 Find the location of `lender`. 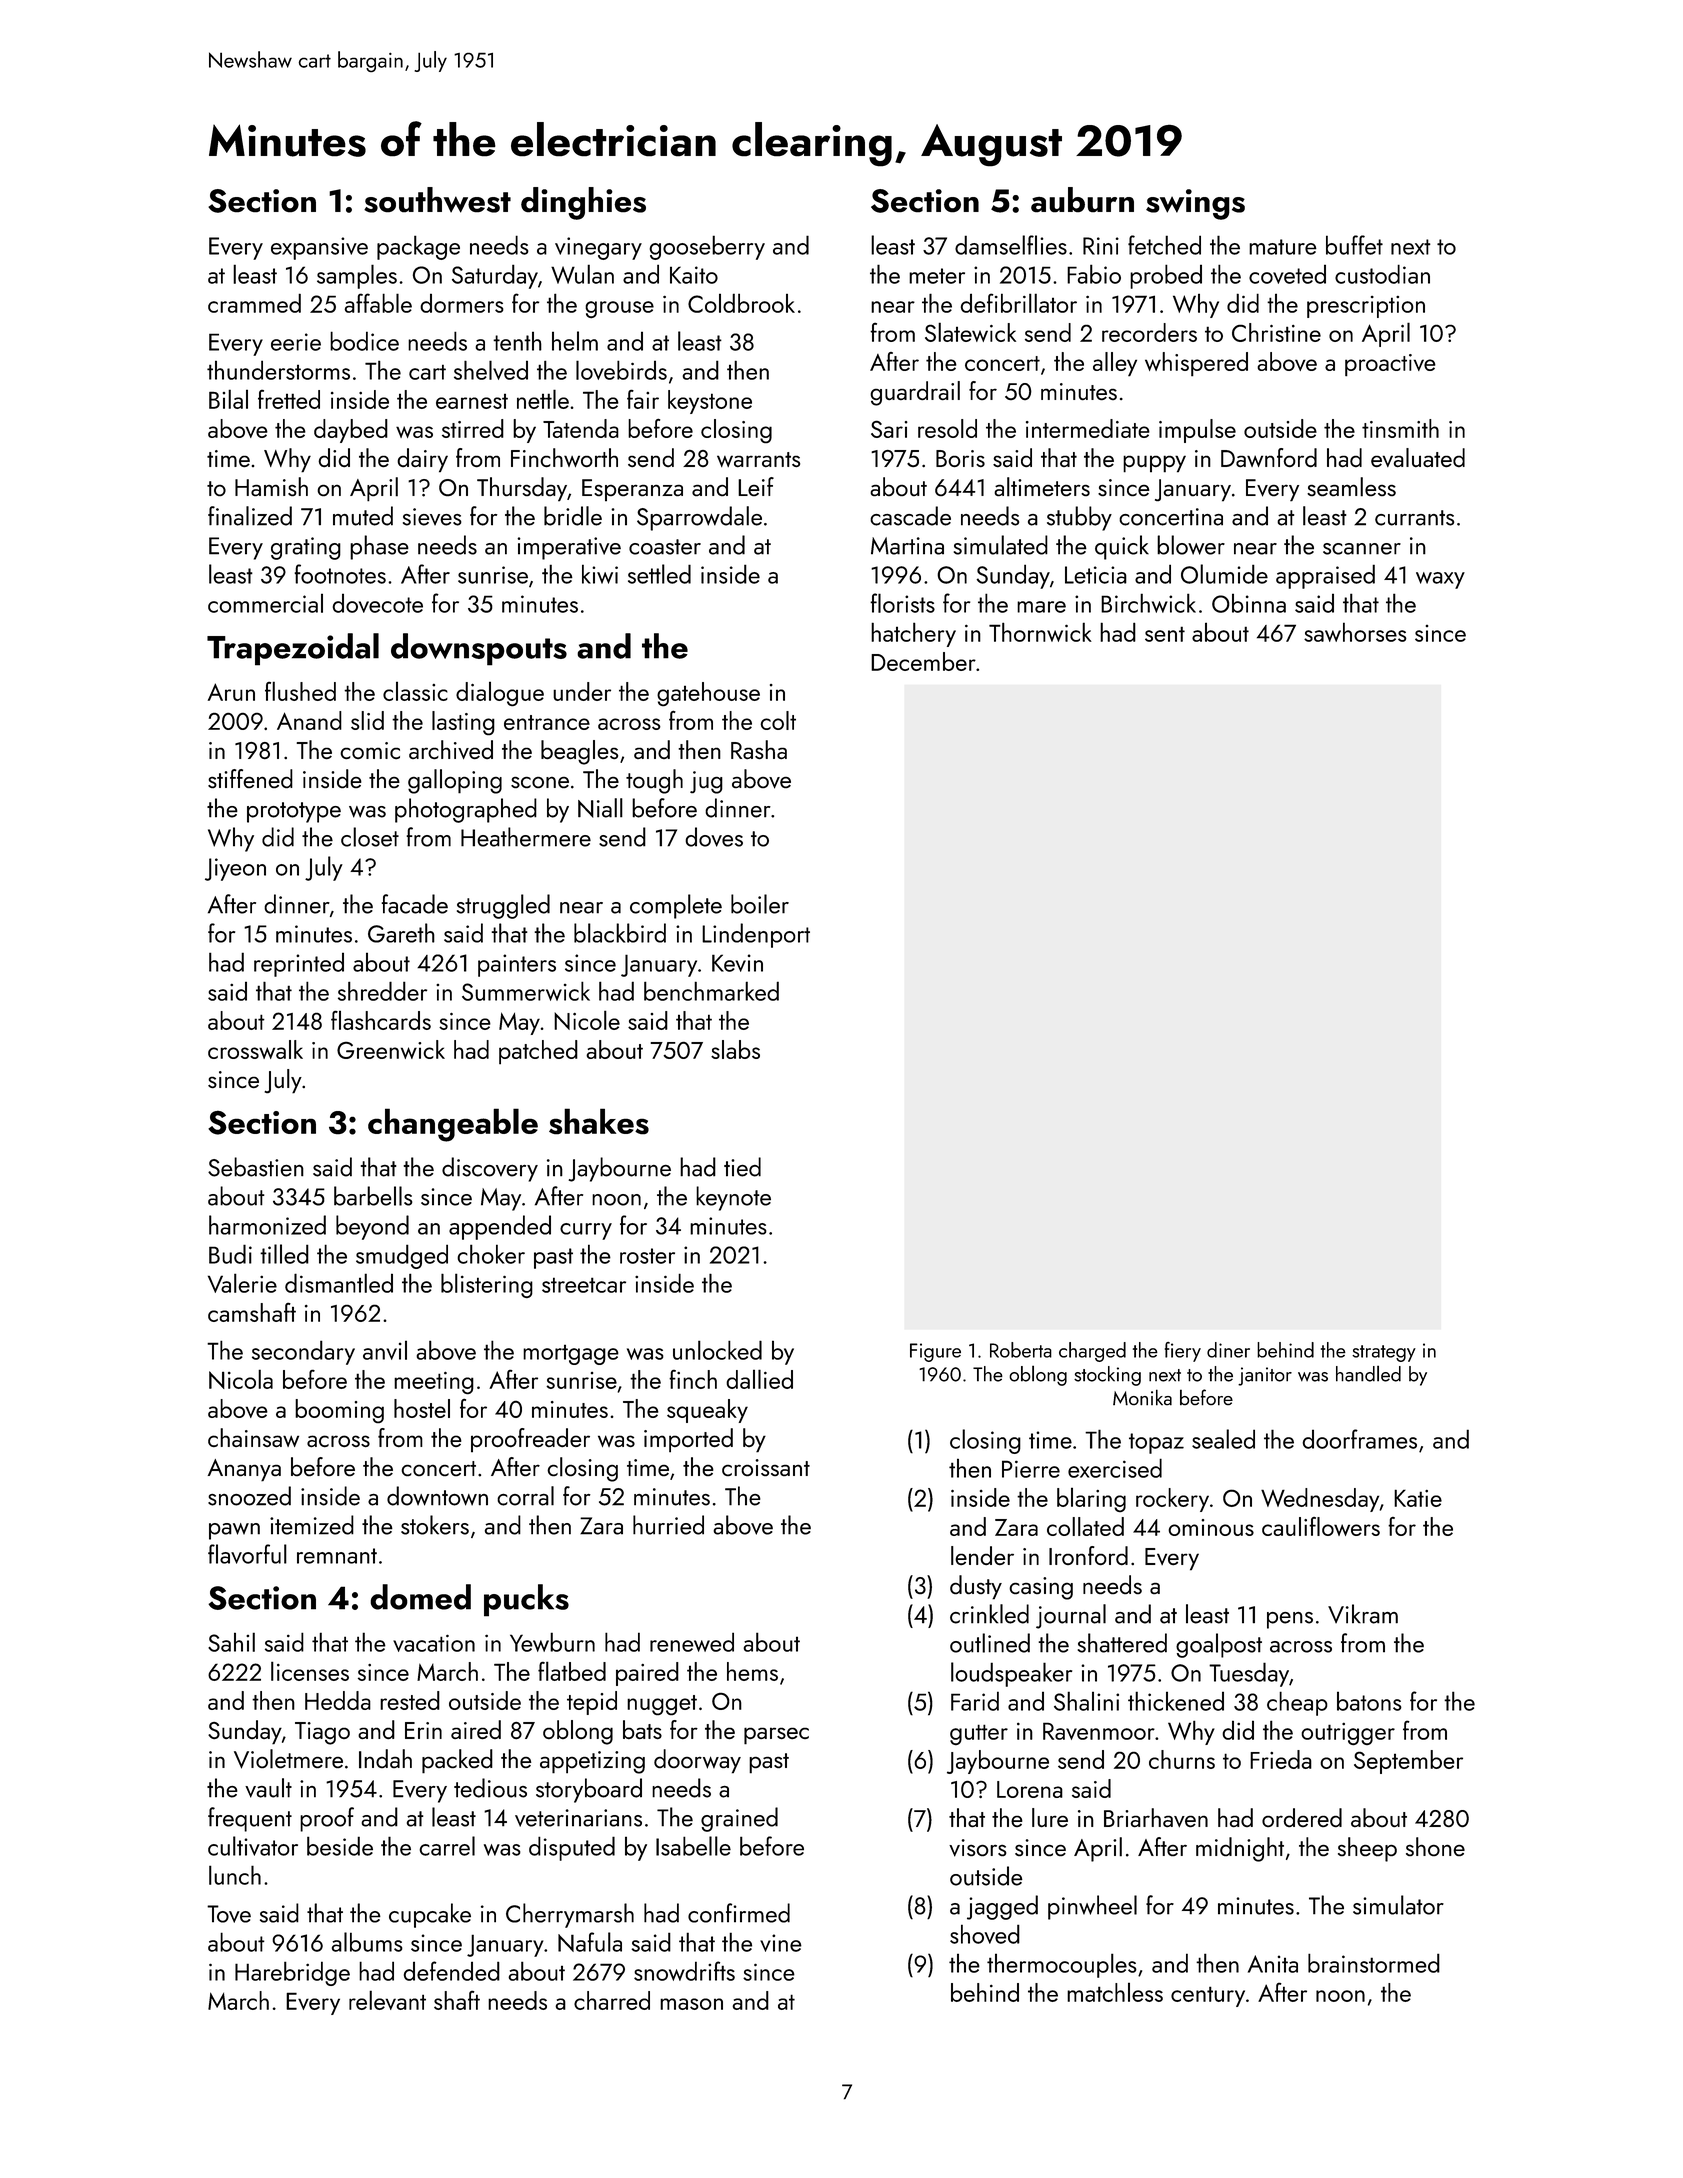

lender is located at coordinates (982, 1555).
